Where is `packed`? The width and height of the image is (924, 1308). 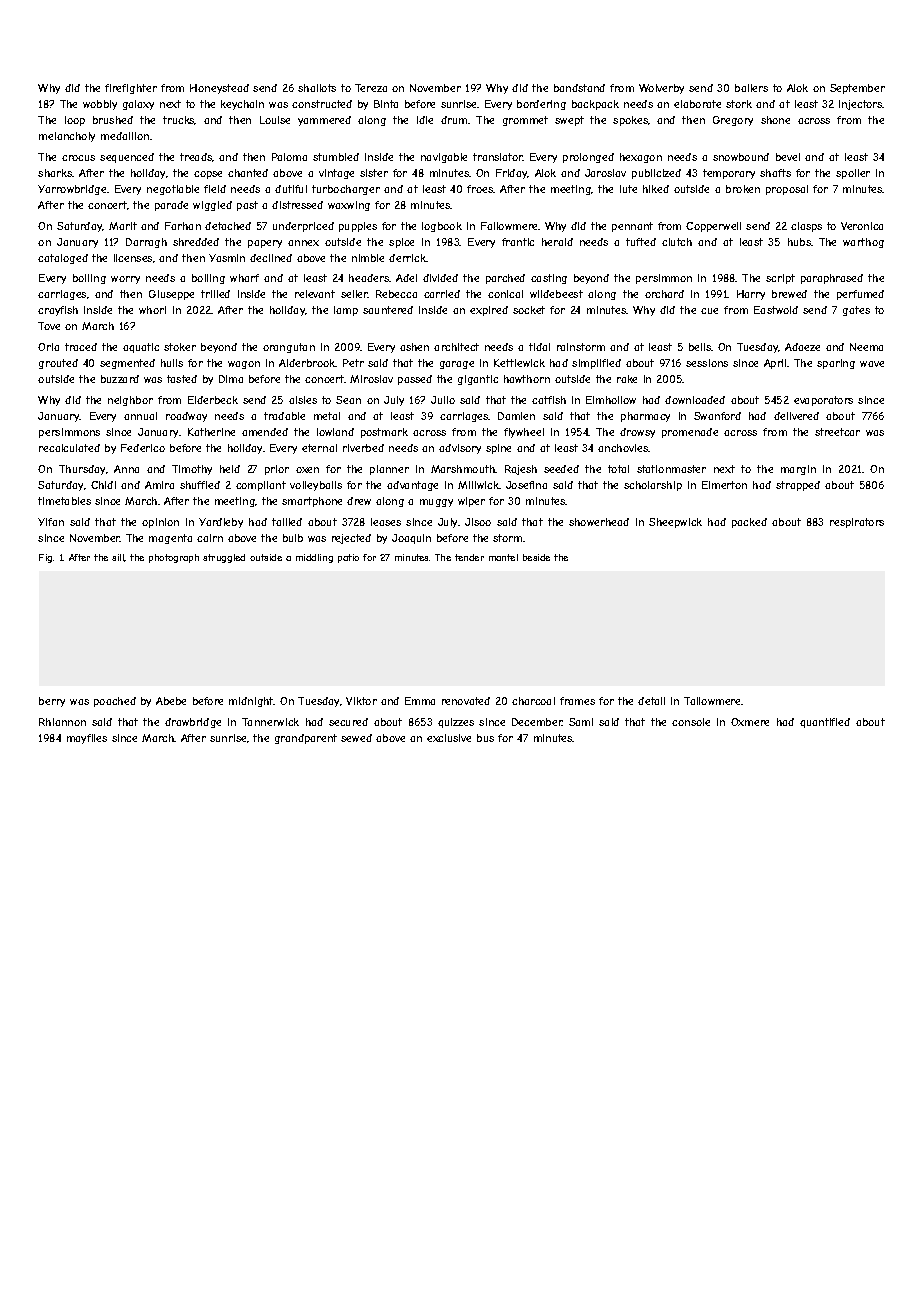
packed is located at coordinates (749, 523).
